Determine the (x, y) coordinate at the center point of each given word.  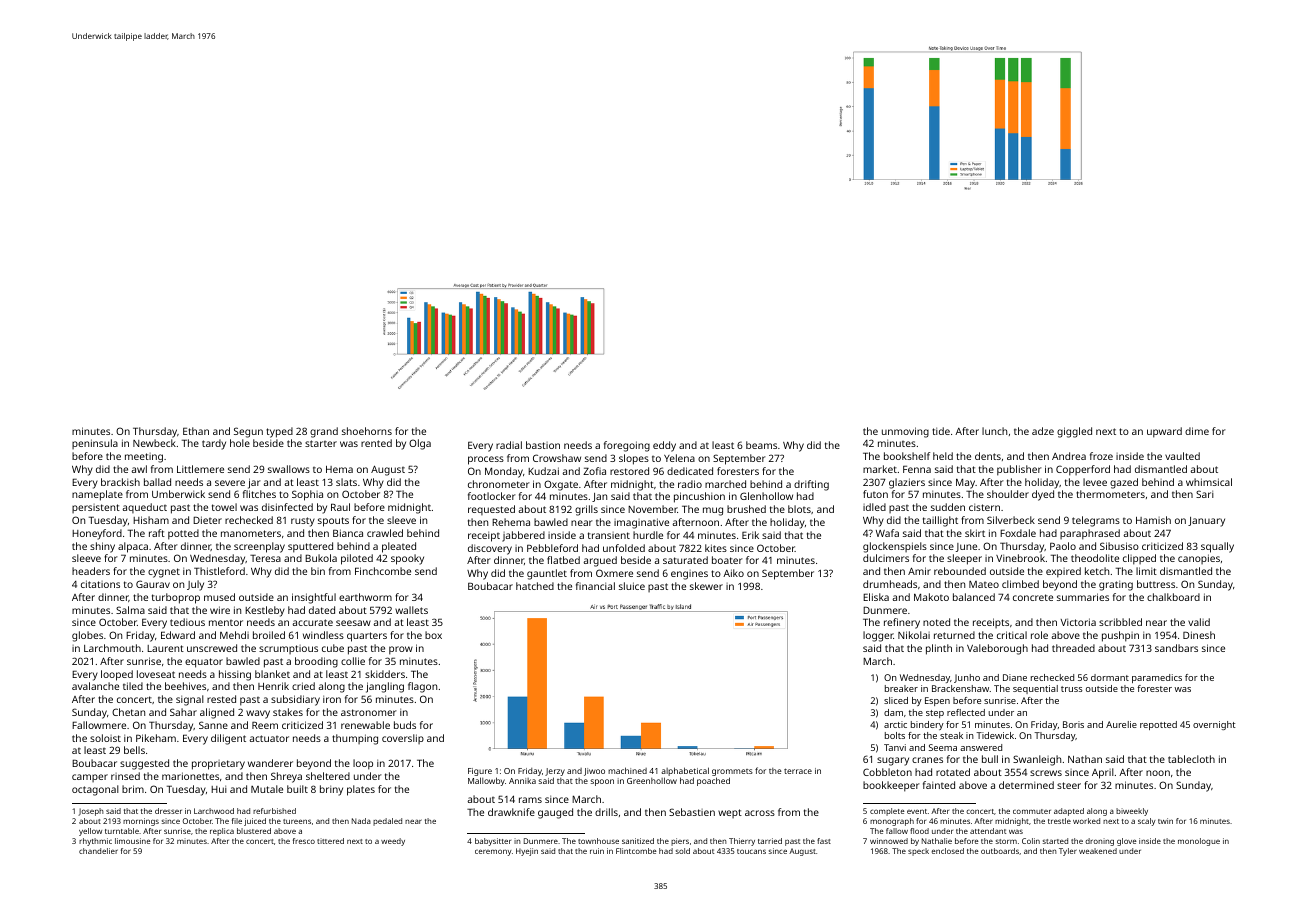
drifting (811, 485)
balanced (974, 597)
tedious (187, 622)
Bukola (321, 558)
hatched (535, 586)
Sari (1205, 494)
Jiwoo (594, 772)
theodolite (1095, 558)
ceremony (493, 852)
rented (376, 443)
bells (134, 750)
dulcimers (886, 558)
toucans (751, 851)
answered (981, 747)
